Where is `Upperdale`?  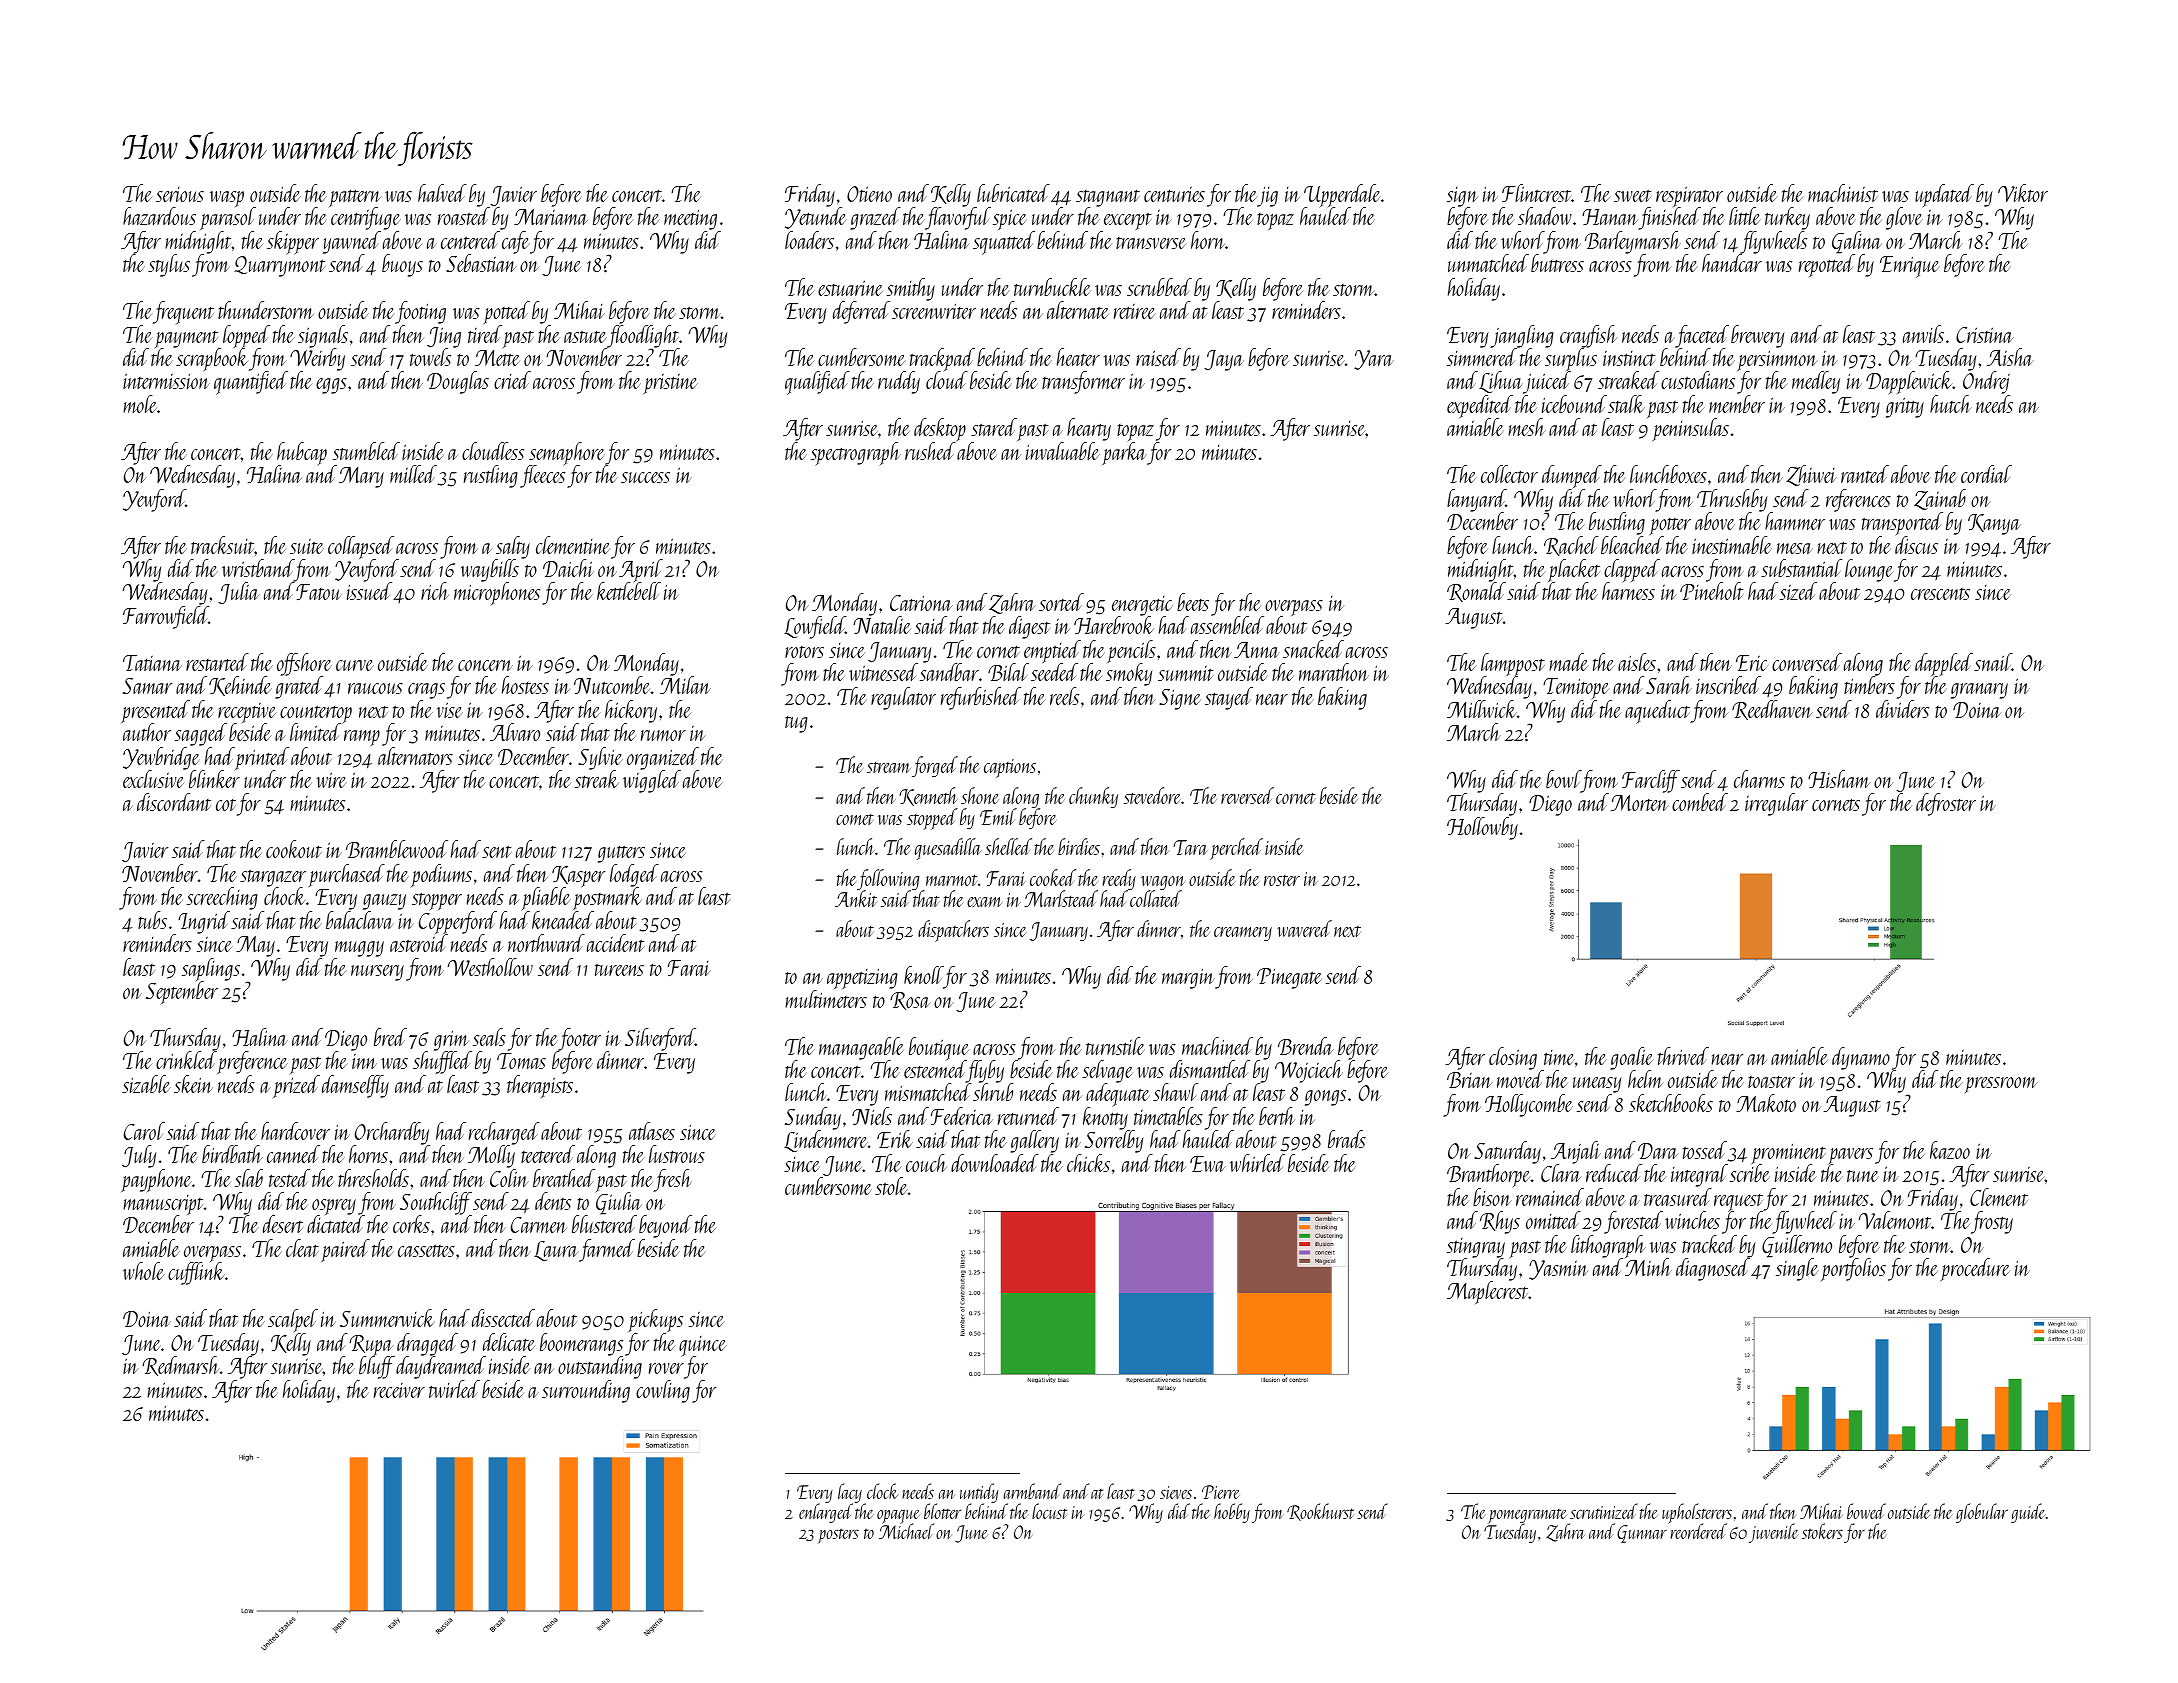 Upperdale is located at coordinates (1342, 196).
